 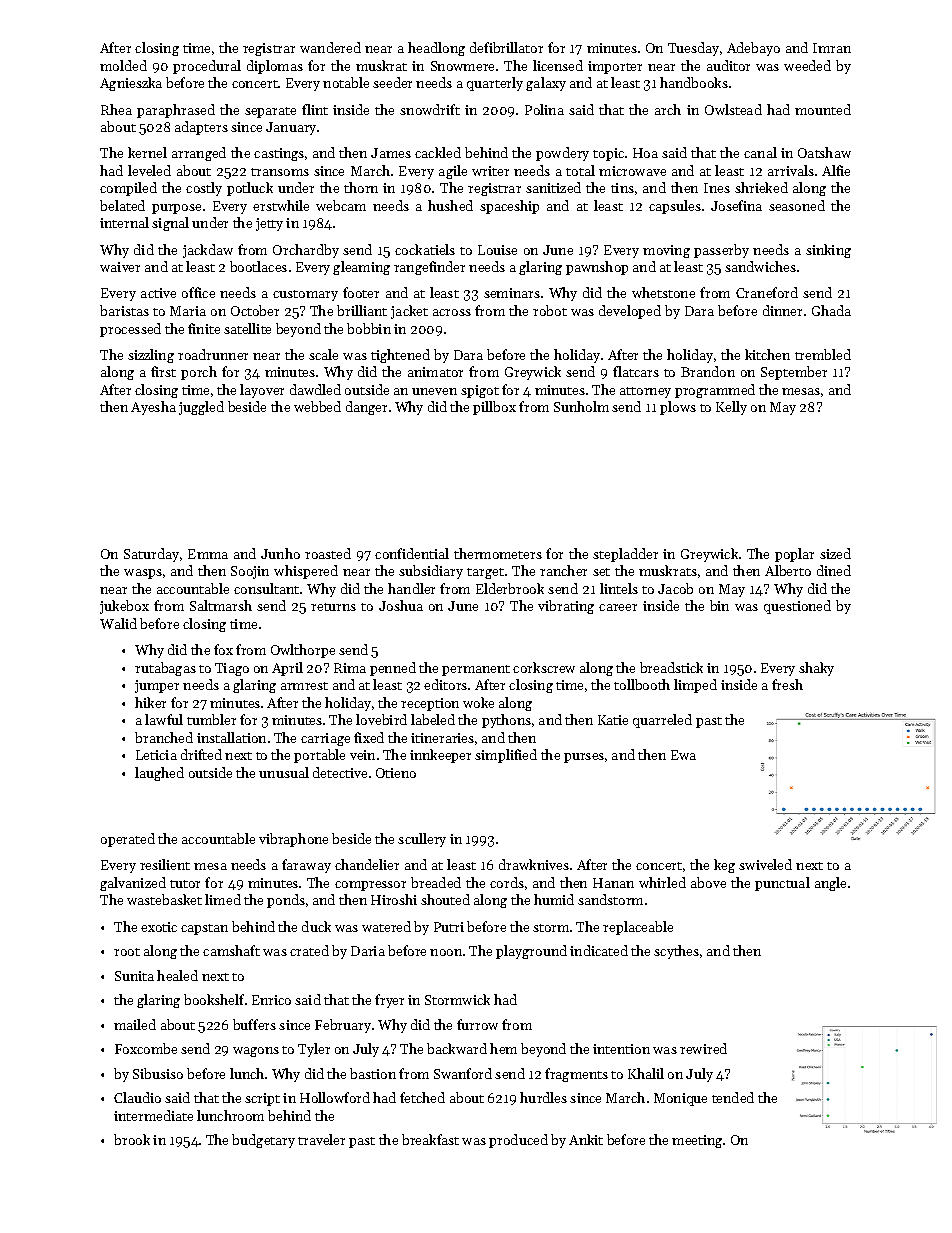 I want to click on confidential, so click(x=412, y=553).
